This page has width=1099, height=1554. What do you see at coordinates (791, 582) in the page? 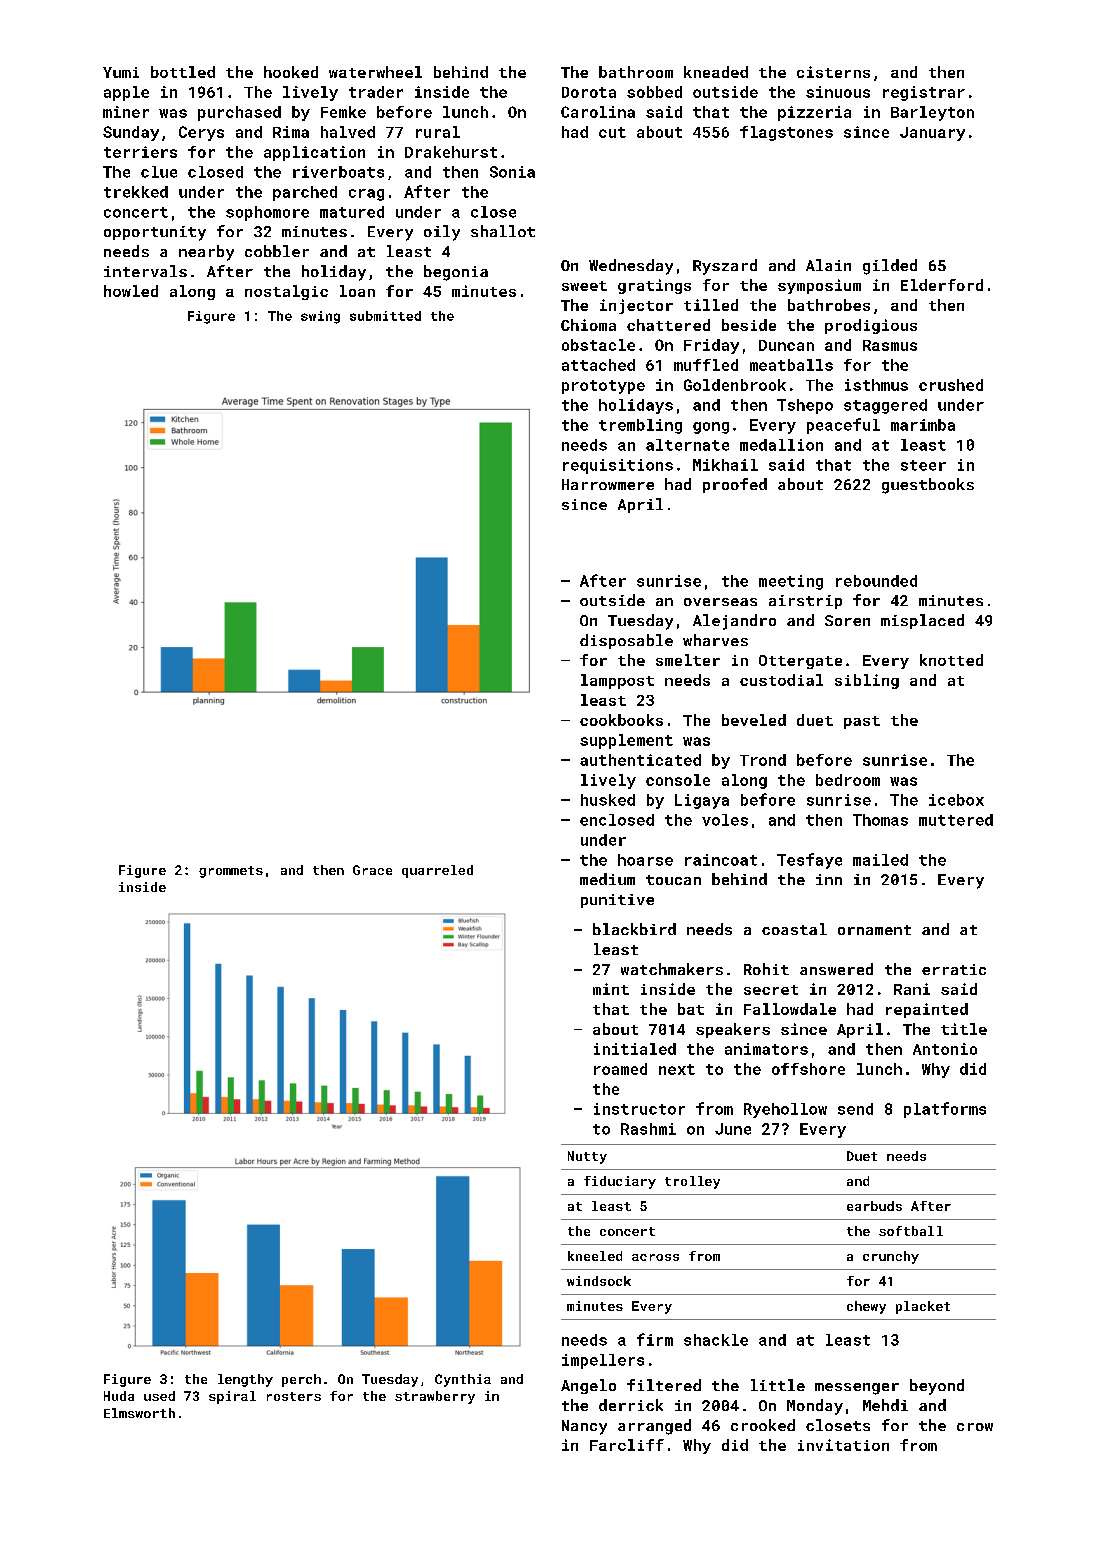
I see `meeting` at bounding box center [791, 582].
